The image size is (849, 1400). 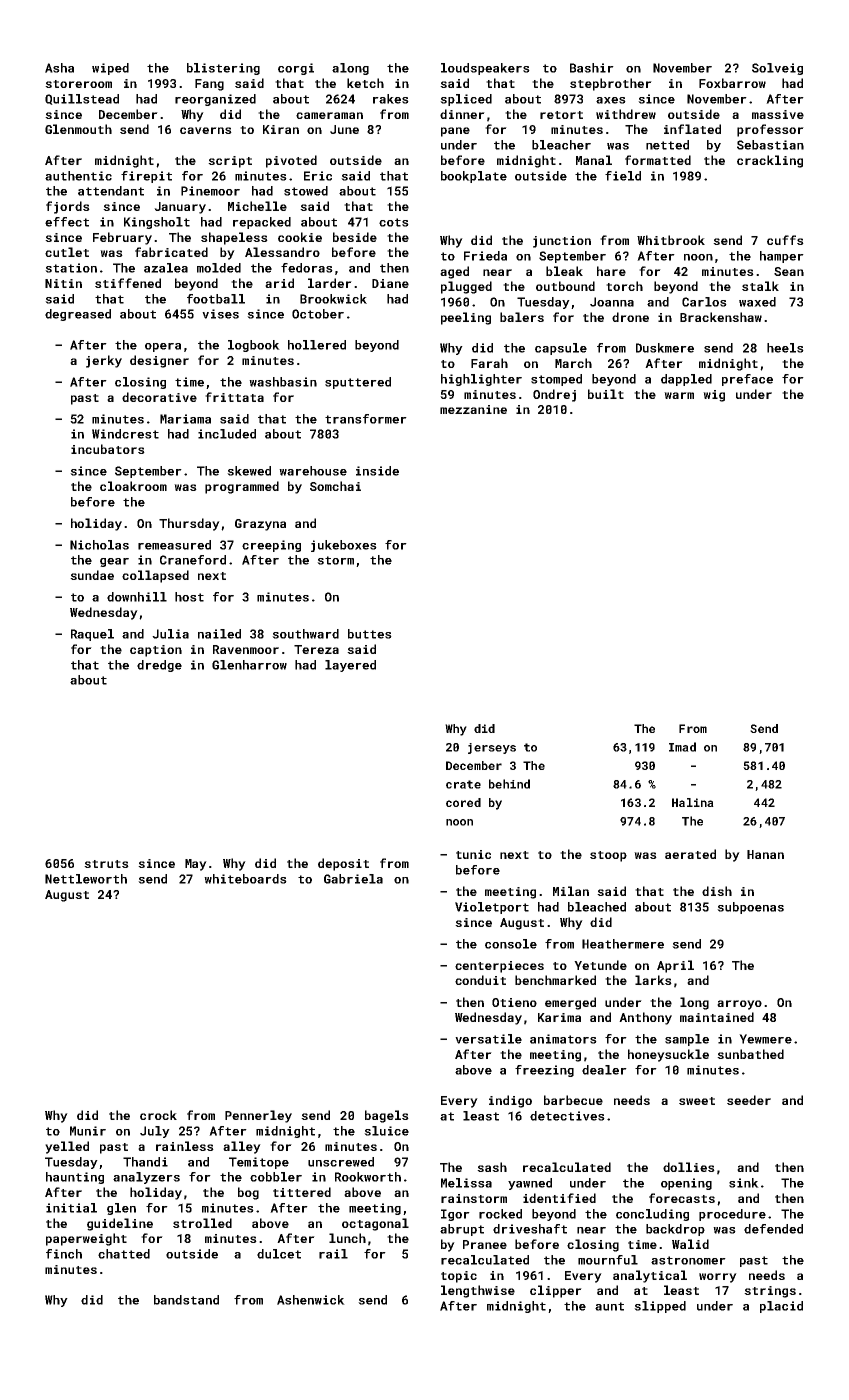 What do you see at coordinates (186, 1300) in the image?
I see `bandstand` at bounding box center [186, 1300].
